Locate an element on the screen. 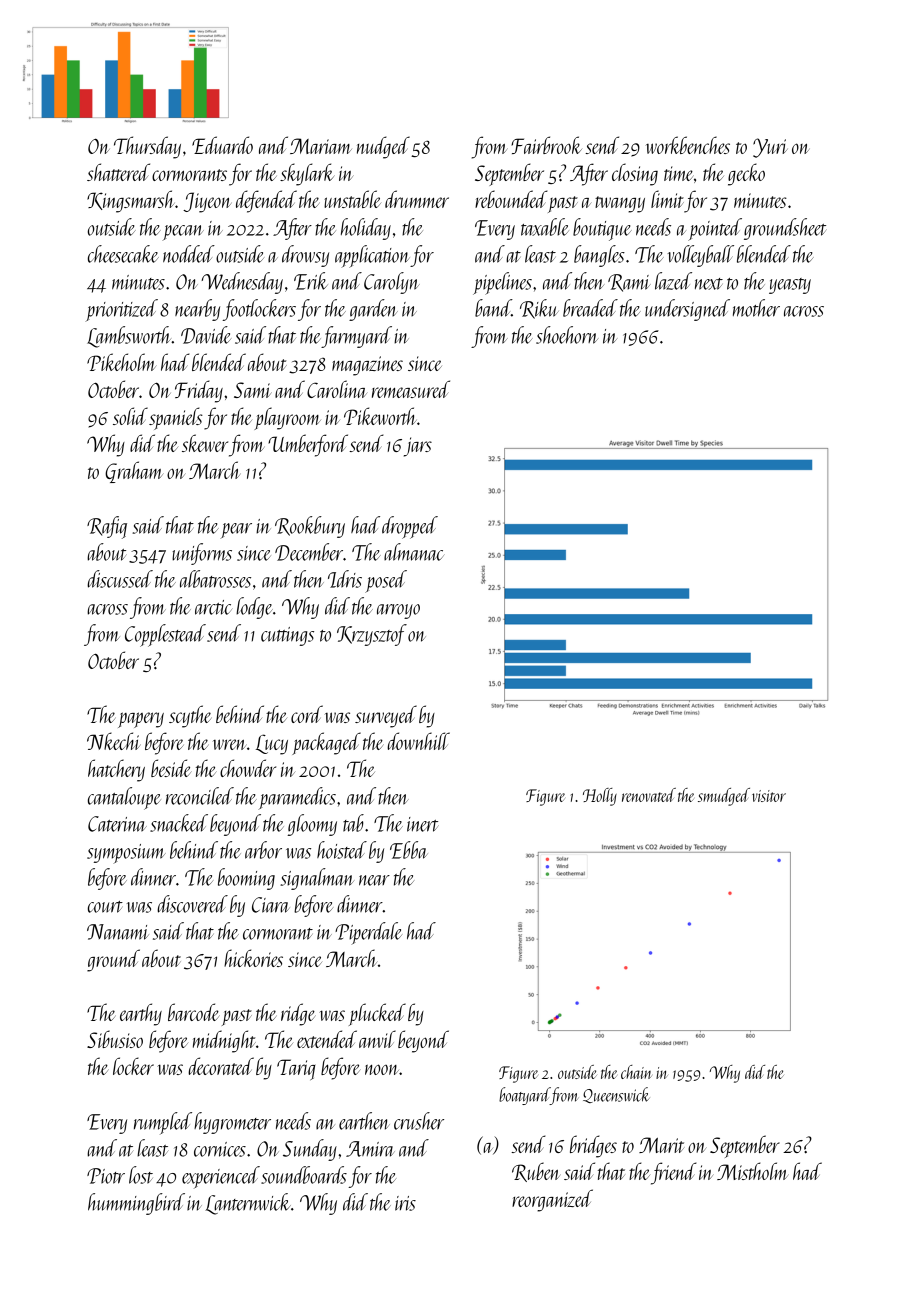 This screenshot has height=1311, width=924. cuttings is located at coordinates (287, 636).
